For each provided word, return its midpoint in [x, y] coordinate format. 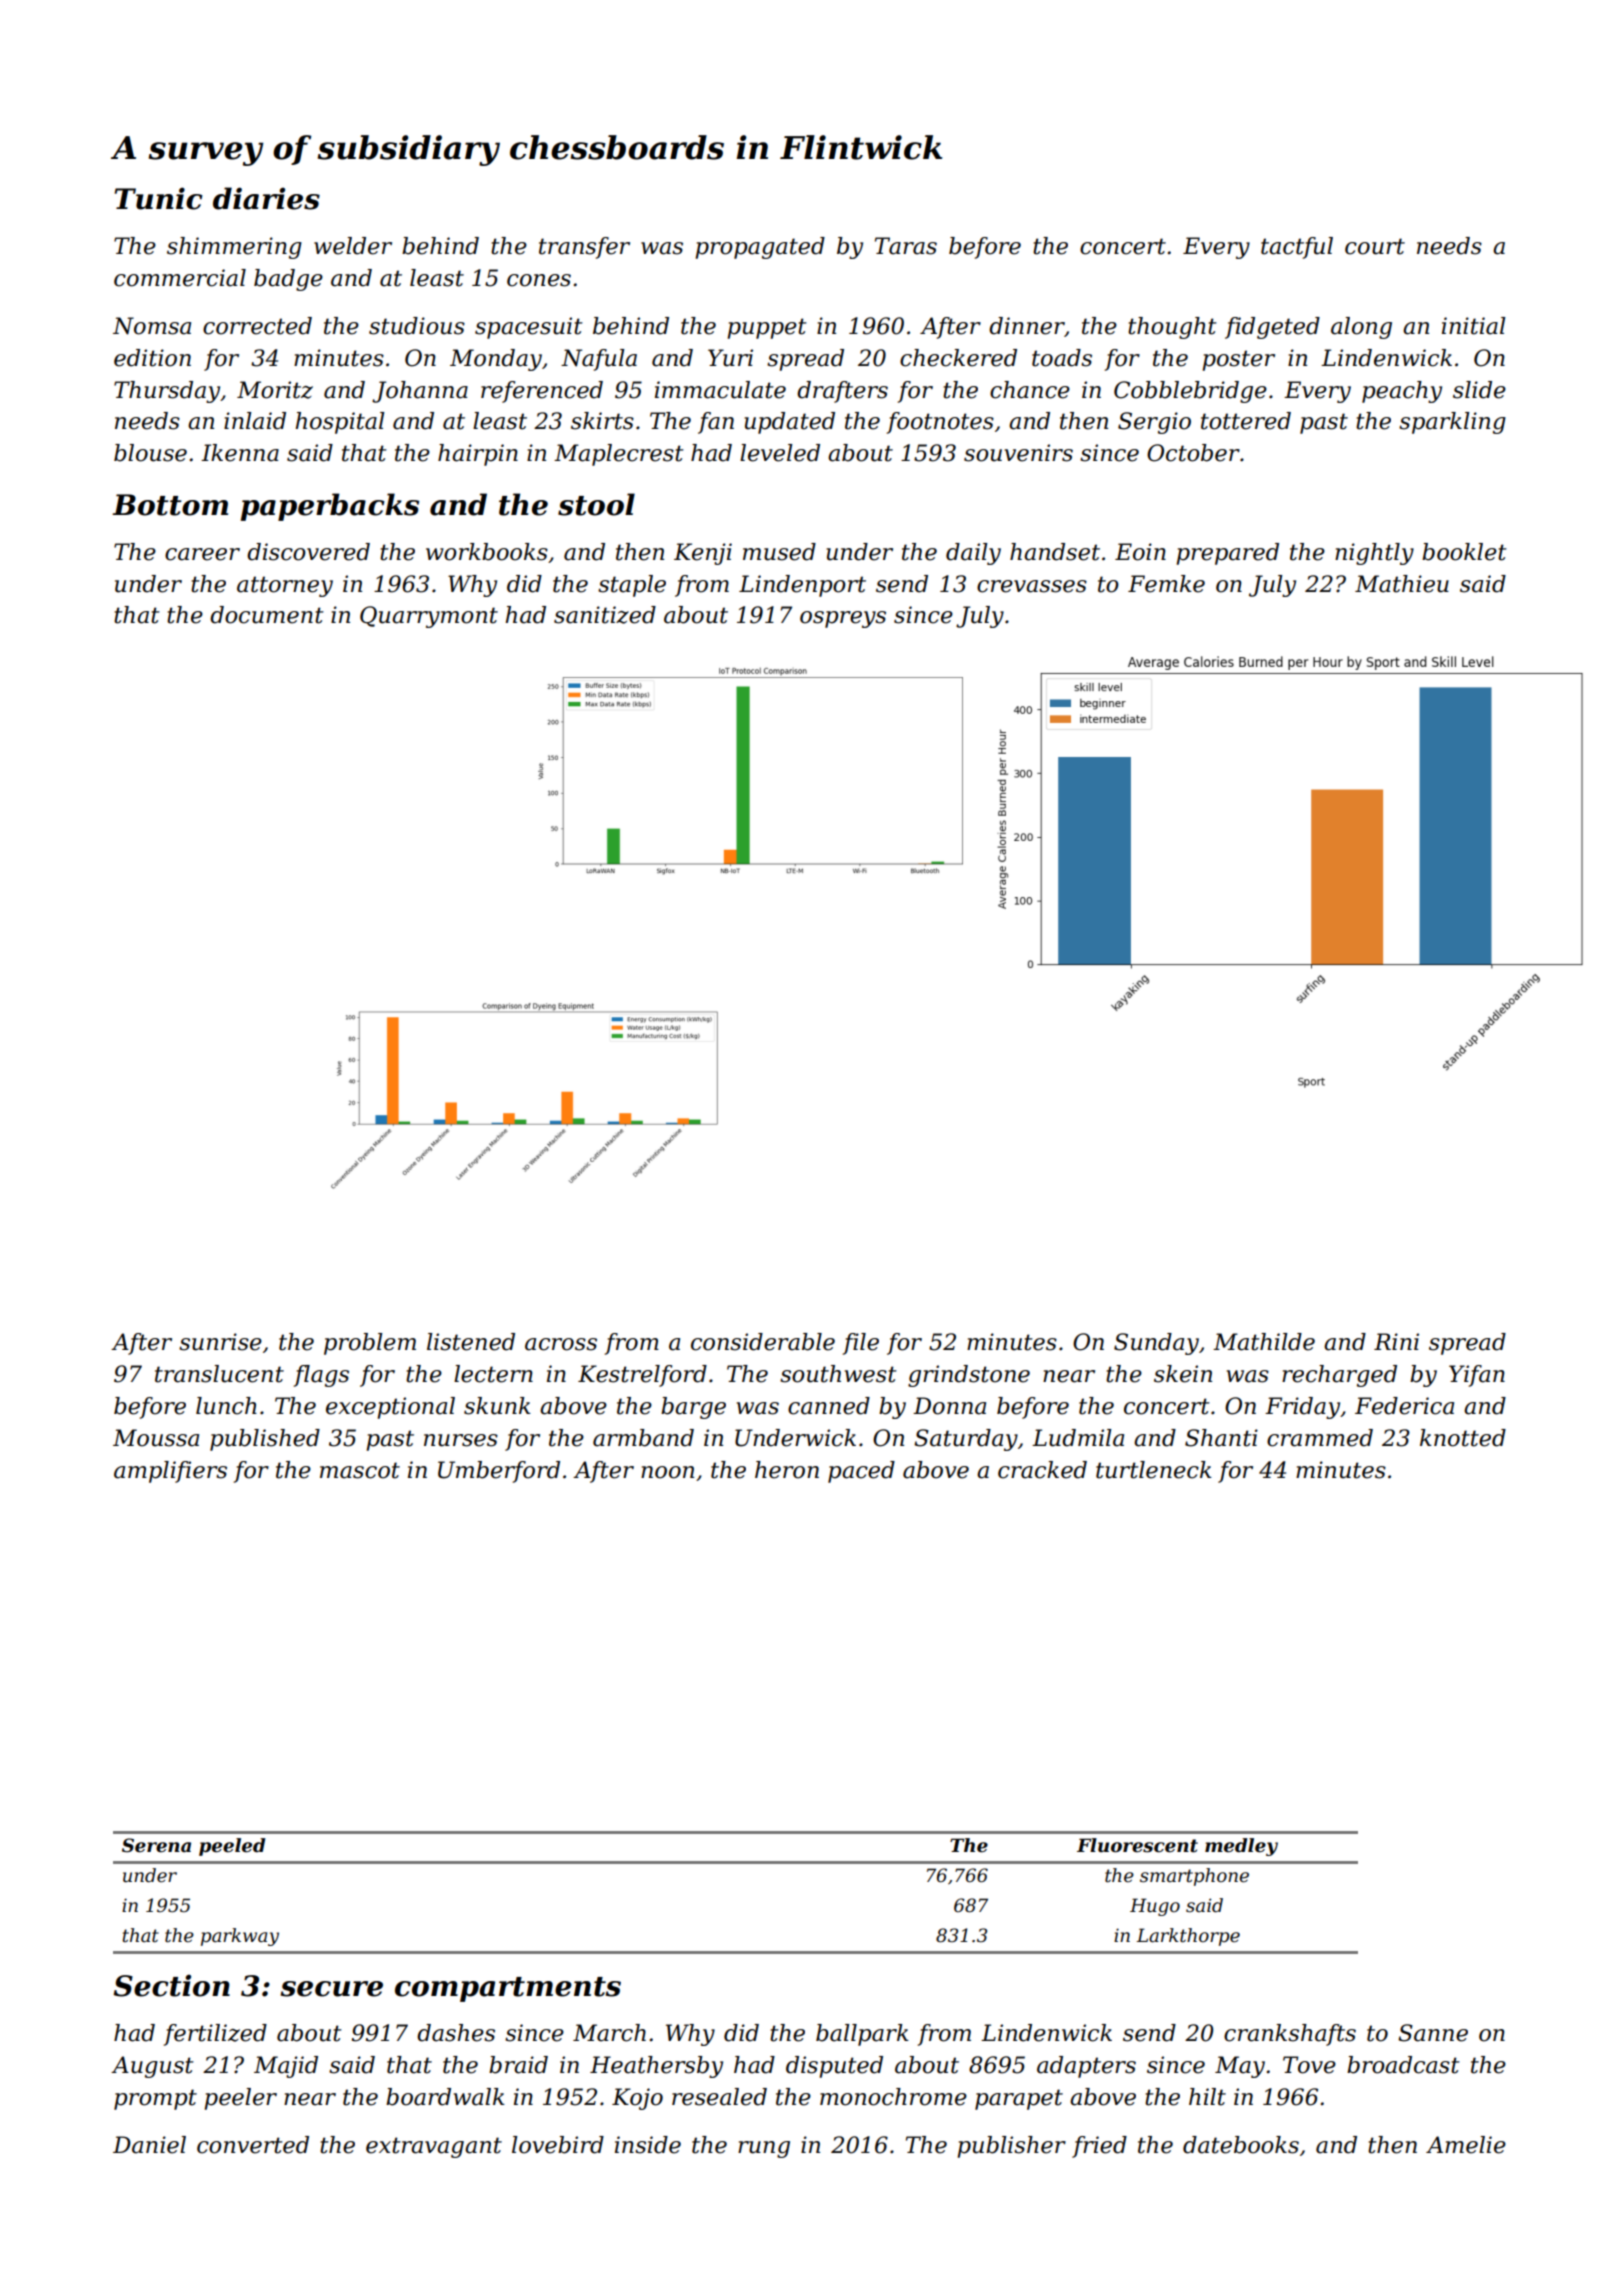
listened [471, 1342]
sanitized [605, 615]
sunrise [220, 1342]
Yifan [1477, 1376]
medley [1241, 1847]
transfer [584, 248]
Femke [1166, 584]
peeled [232, 1847]
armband [643, 1438]
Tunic [159, 198]
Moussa [156, 1438]
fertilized [215, 2035]
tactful [1297, 248]
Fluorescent [1137, 1845]
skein [1183, 1374]
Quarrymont [429, 617]
